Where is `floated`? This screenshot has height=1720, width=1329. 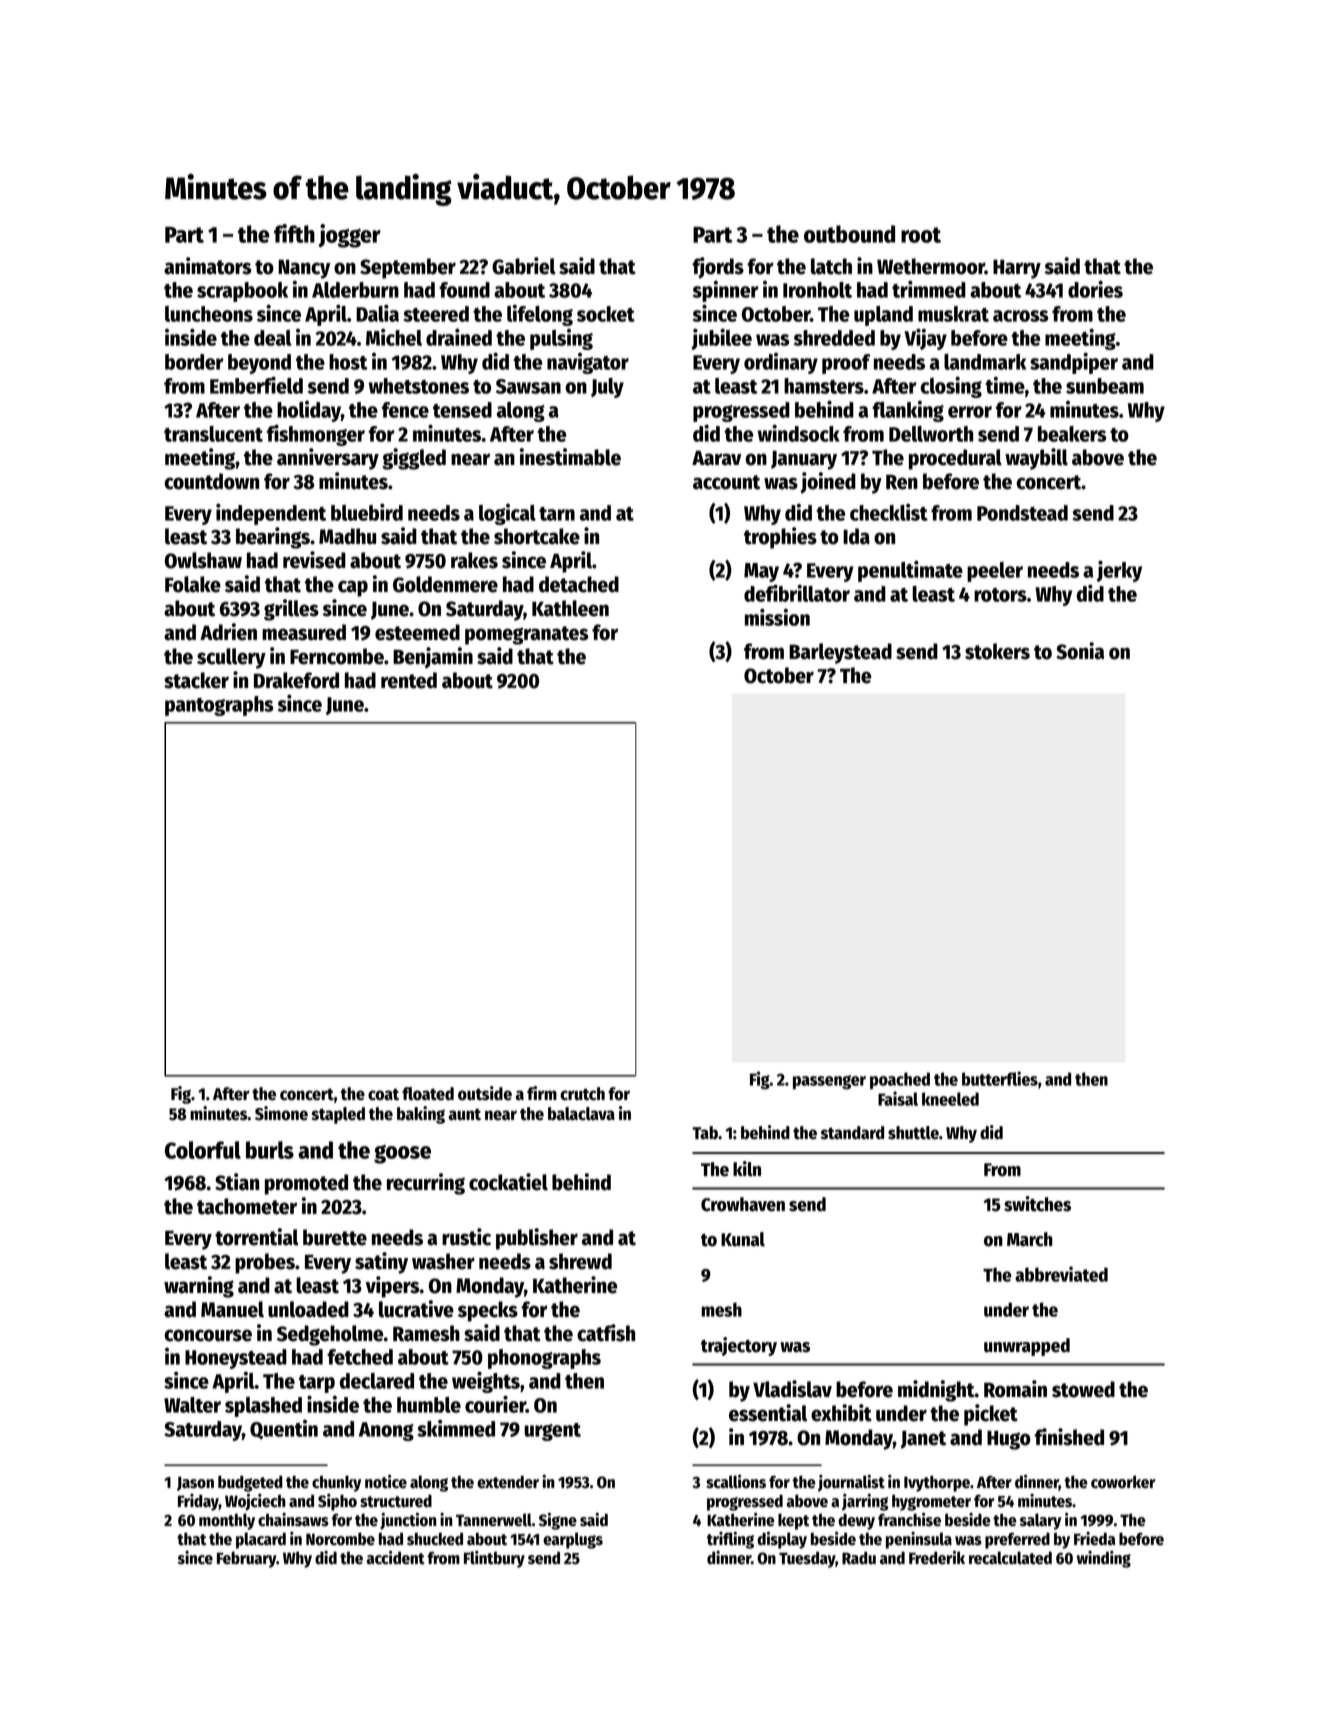 floated is located at coordinates (428, 1094).
